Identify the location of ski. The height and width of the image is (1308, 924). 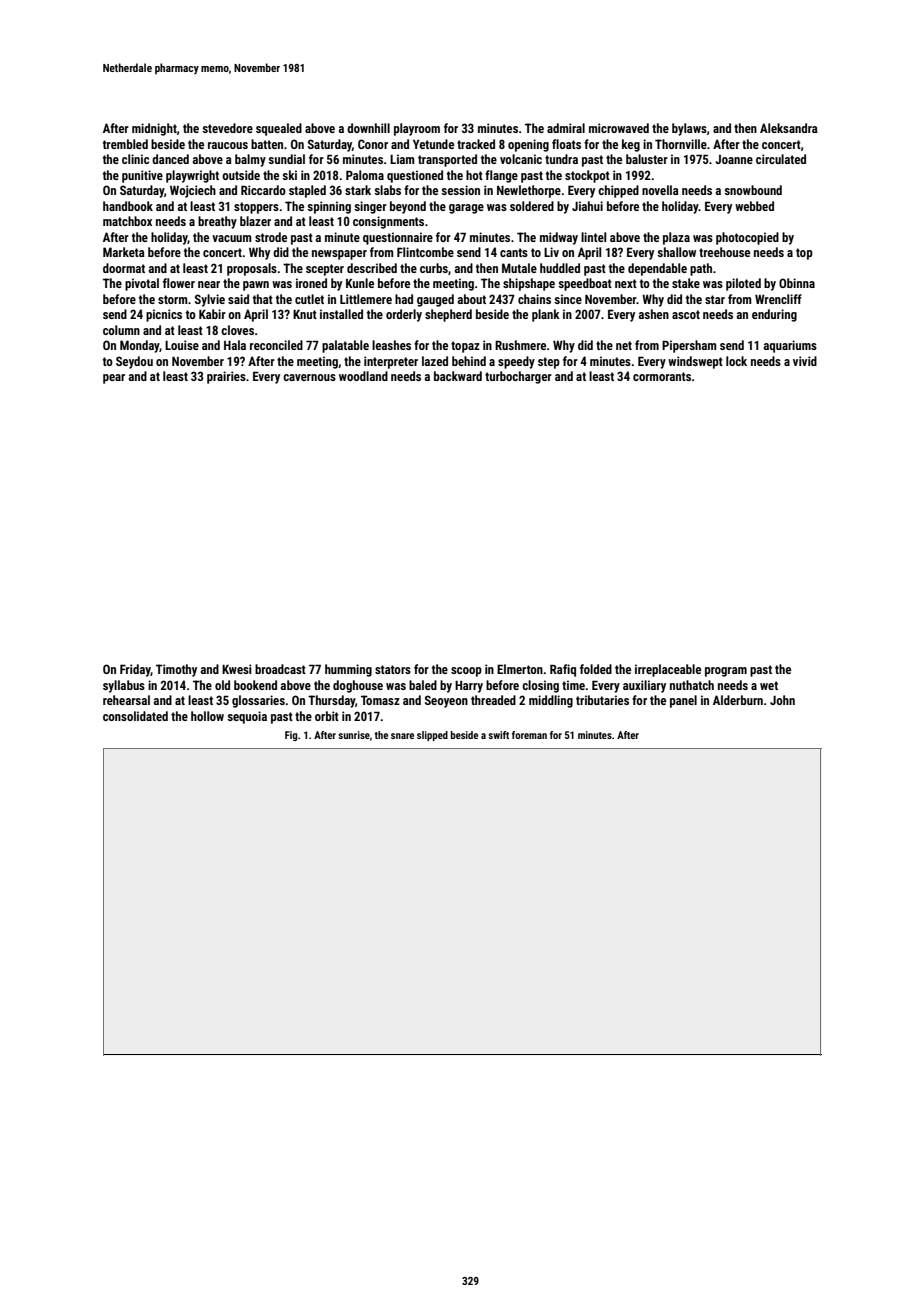
(289, 175).
